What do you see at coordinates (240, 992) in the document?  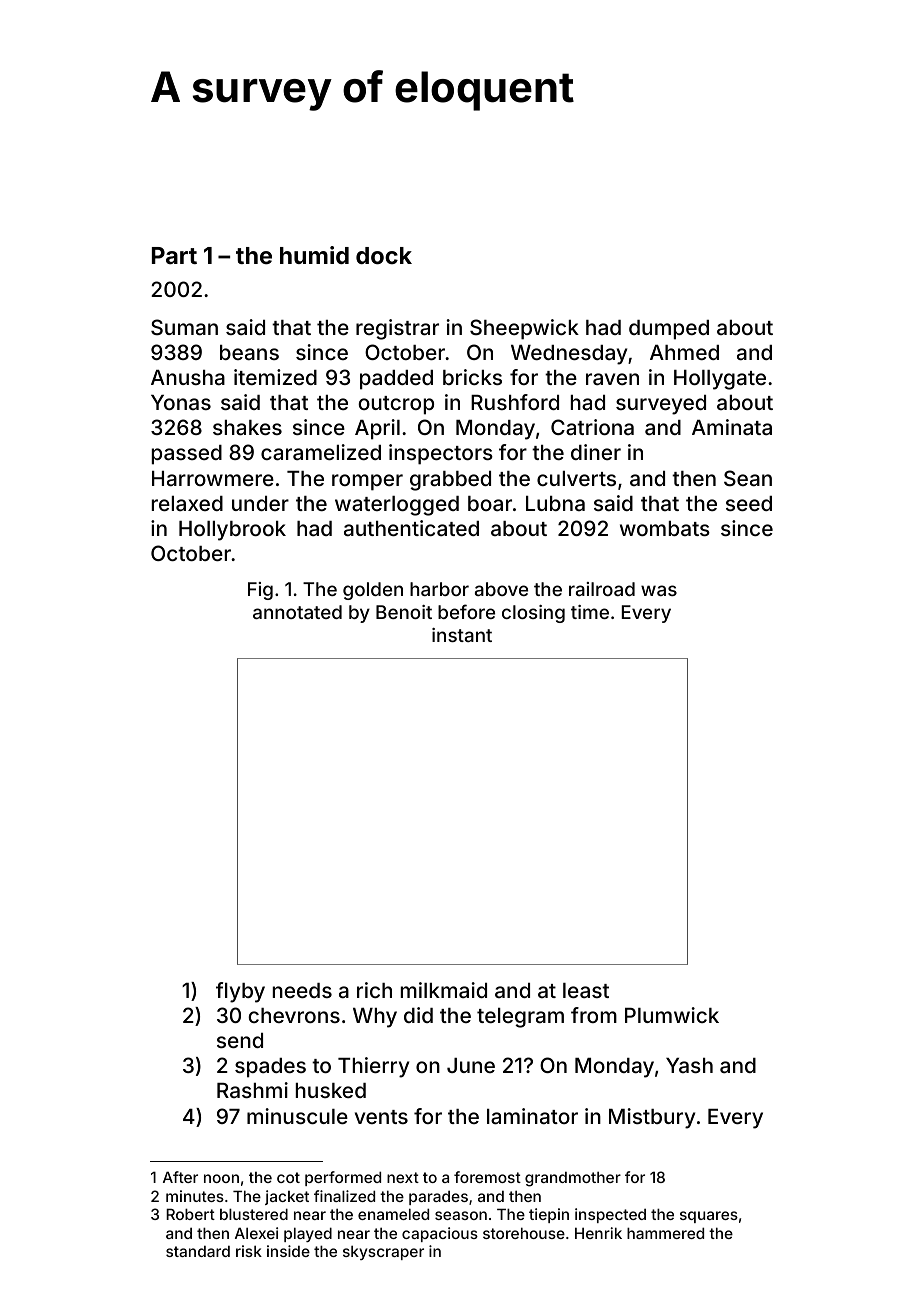 I see `flyby` at bounding box center [240, 992].
